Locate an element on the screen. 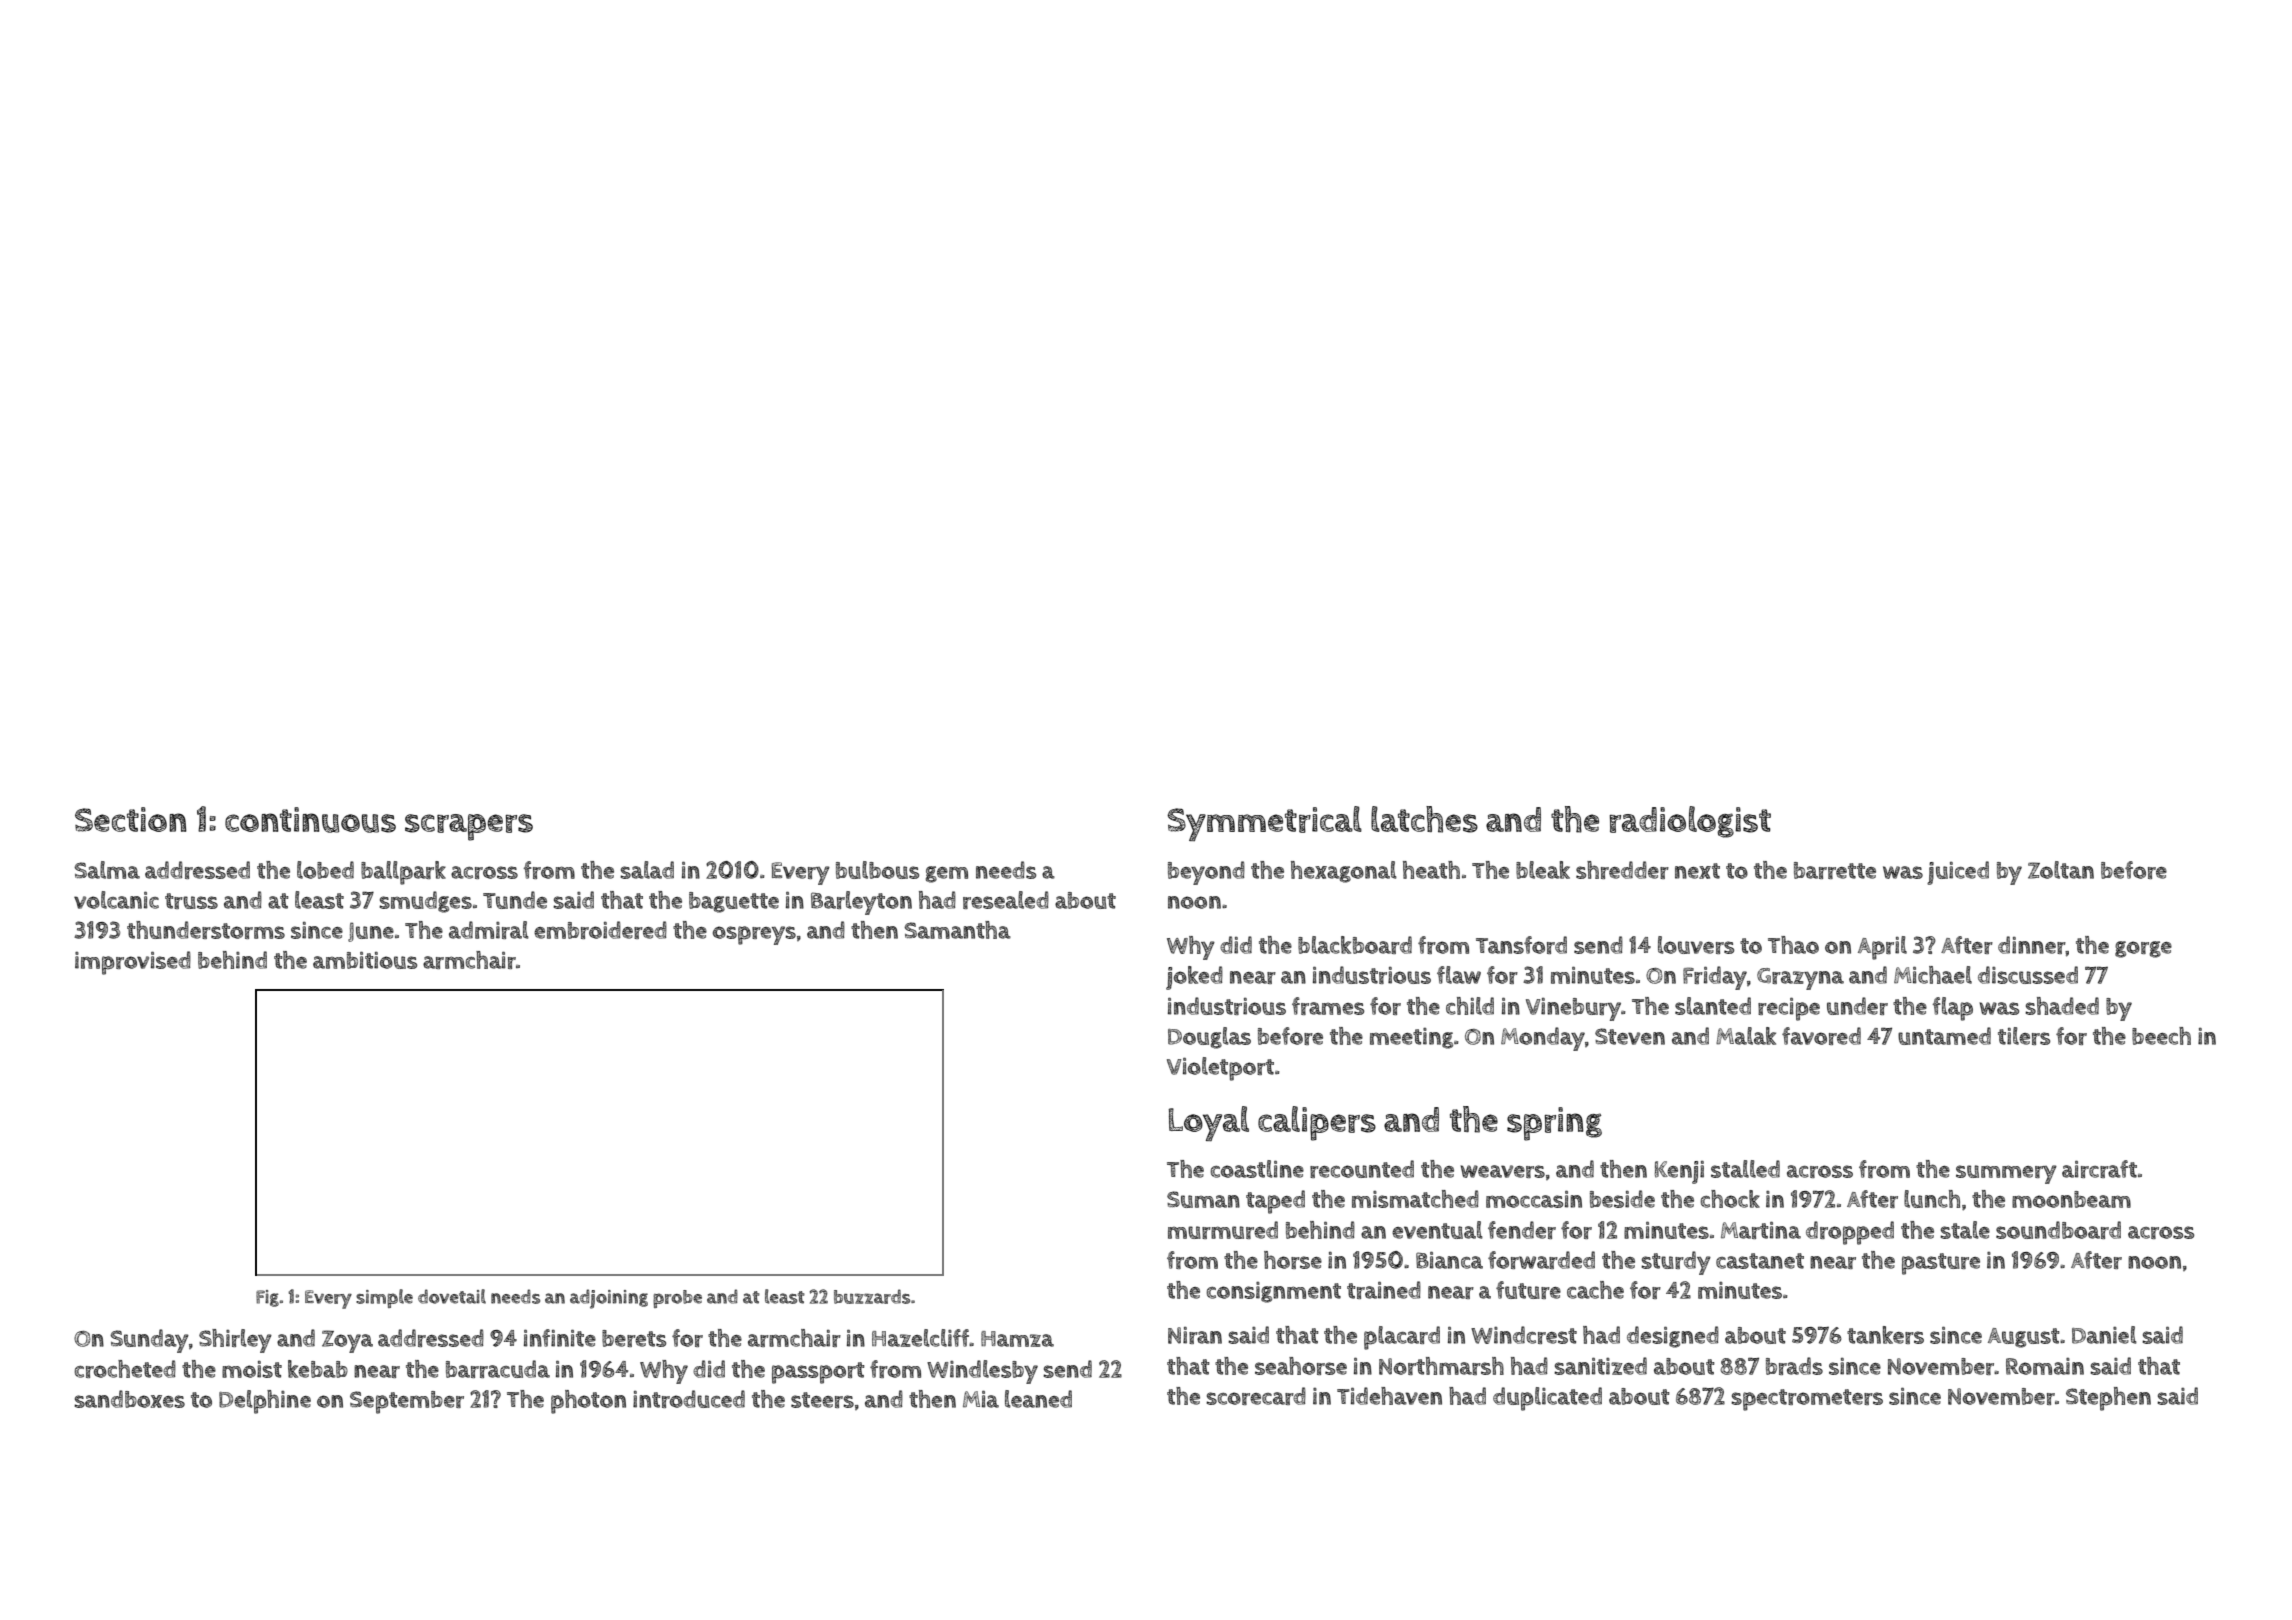 This screenshot has height=1620, width=2292. leaned is located at coordinates (1038, 1399).
